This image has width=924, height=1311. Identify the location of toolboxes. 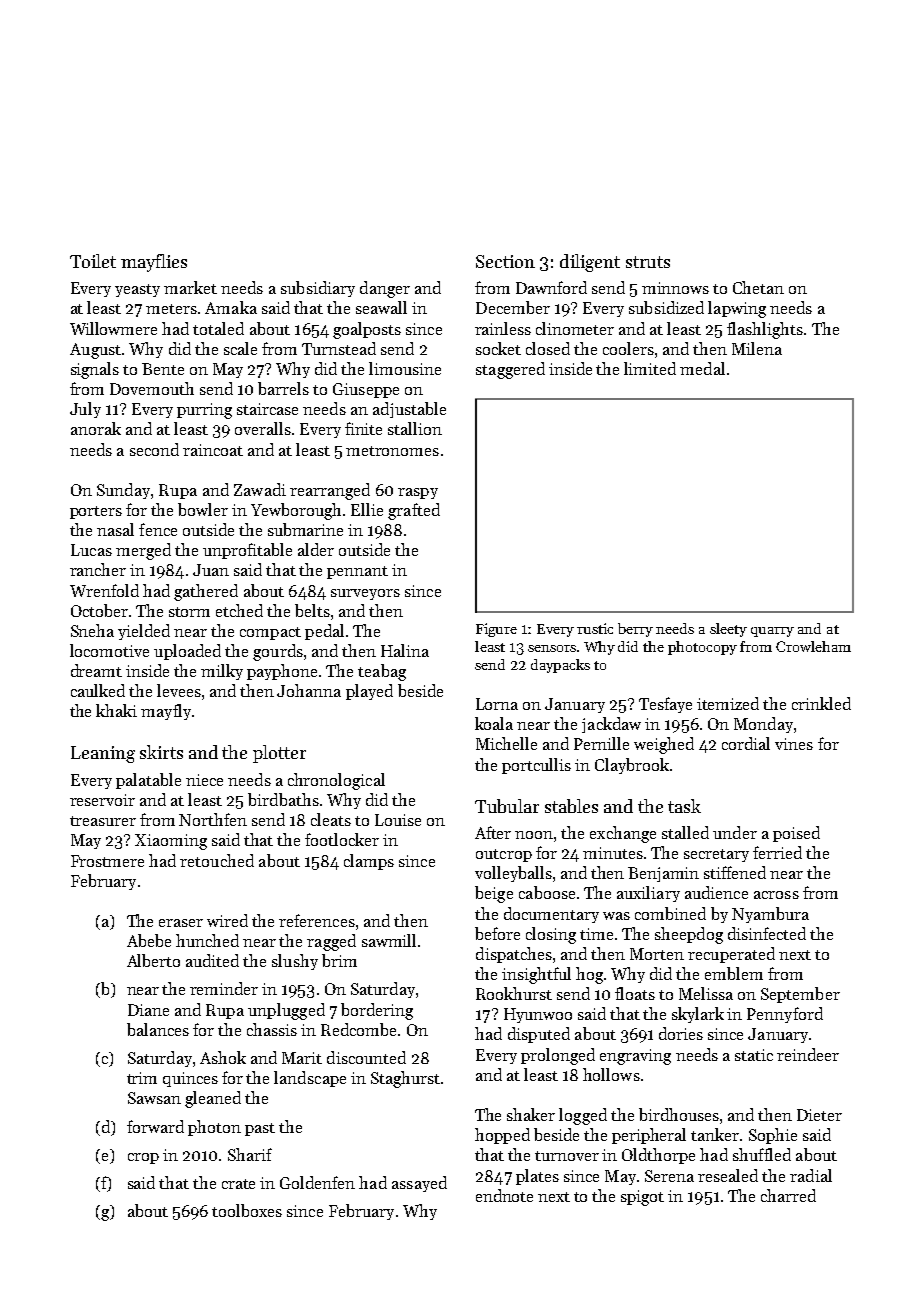
(247, 1210).
